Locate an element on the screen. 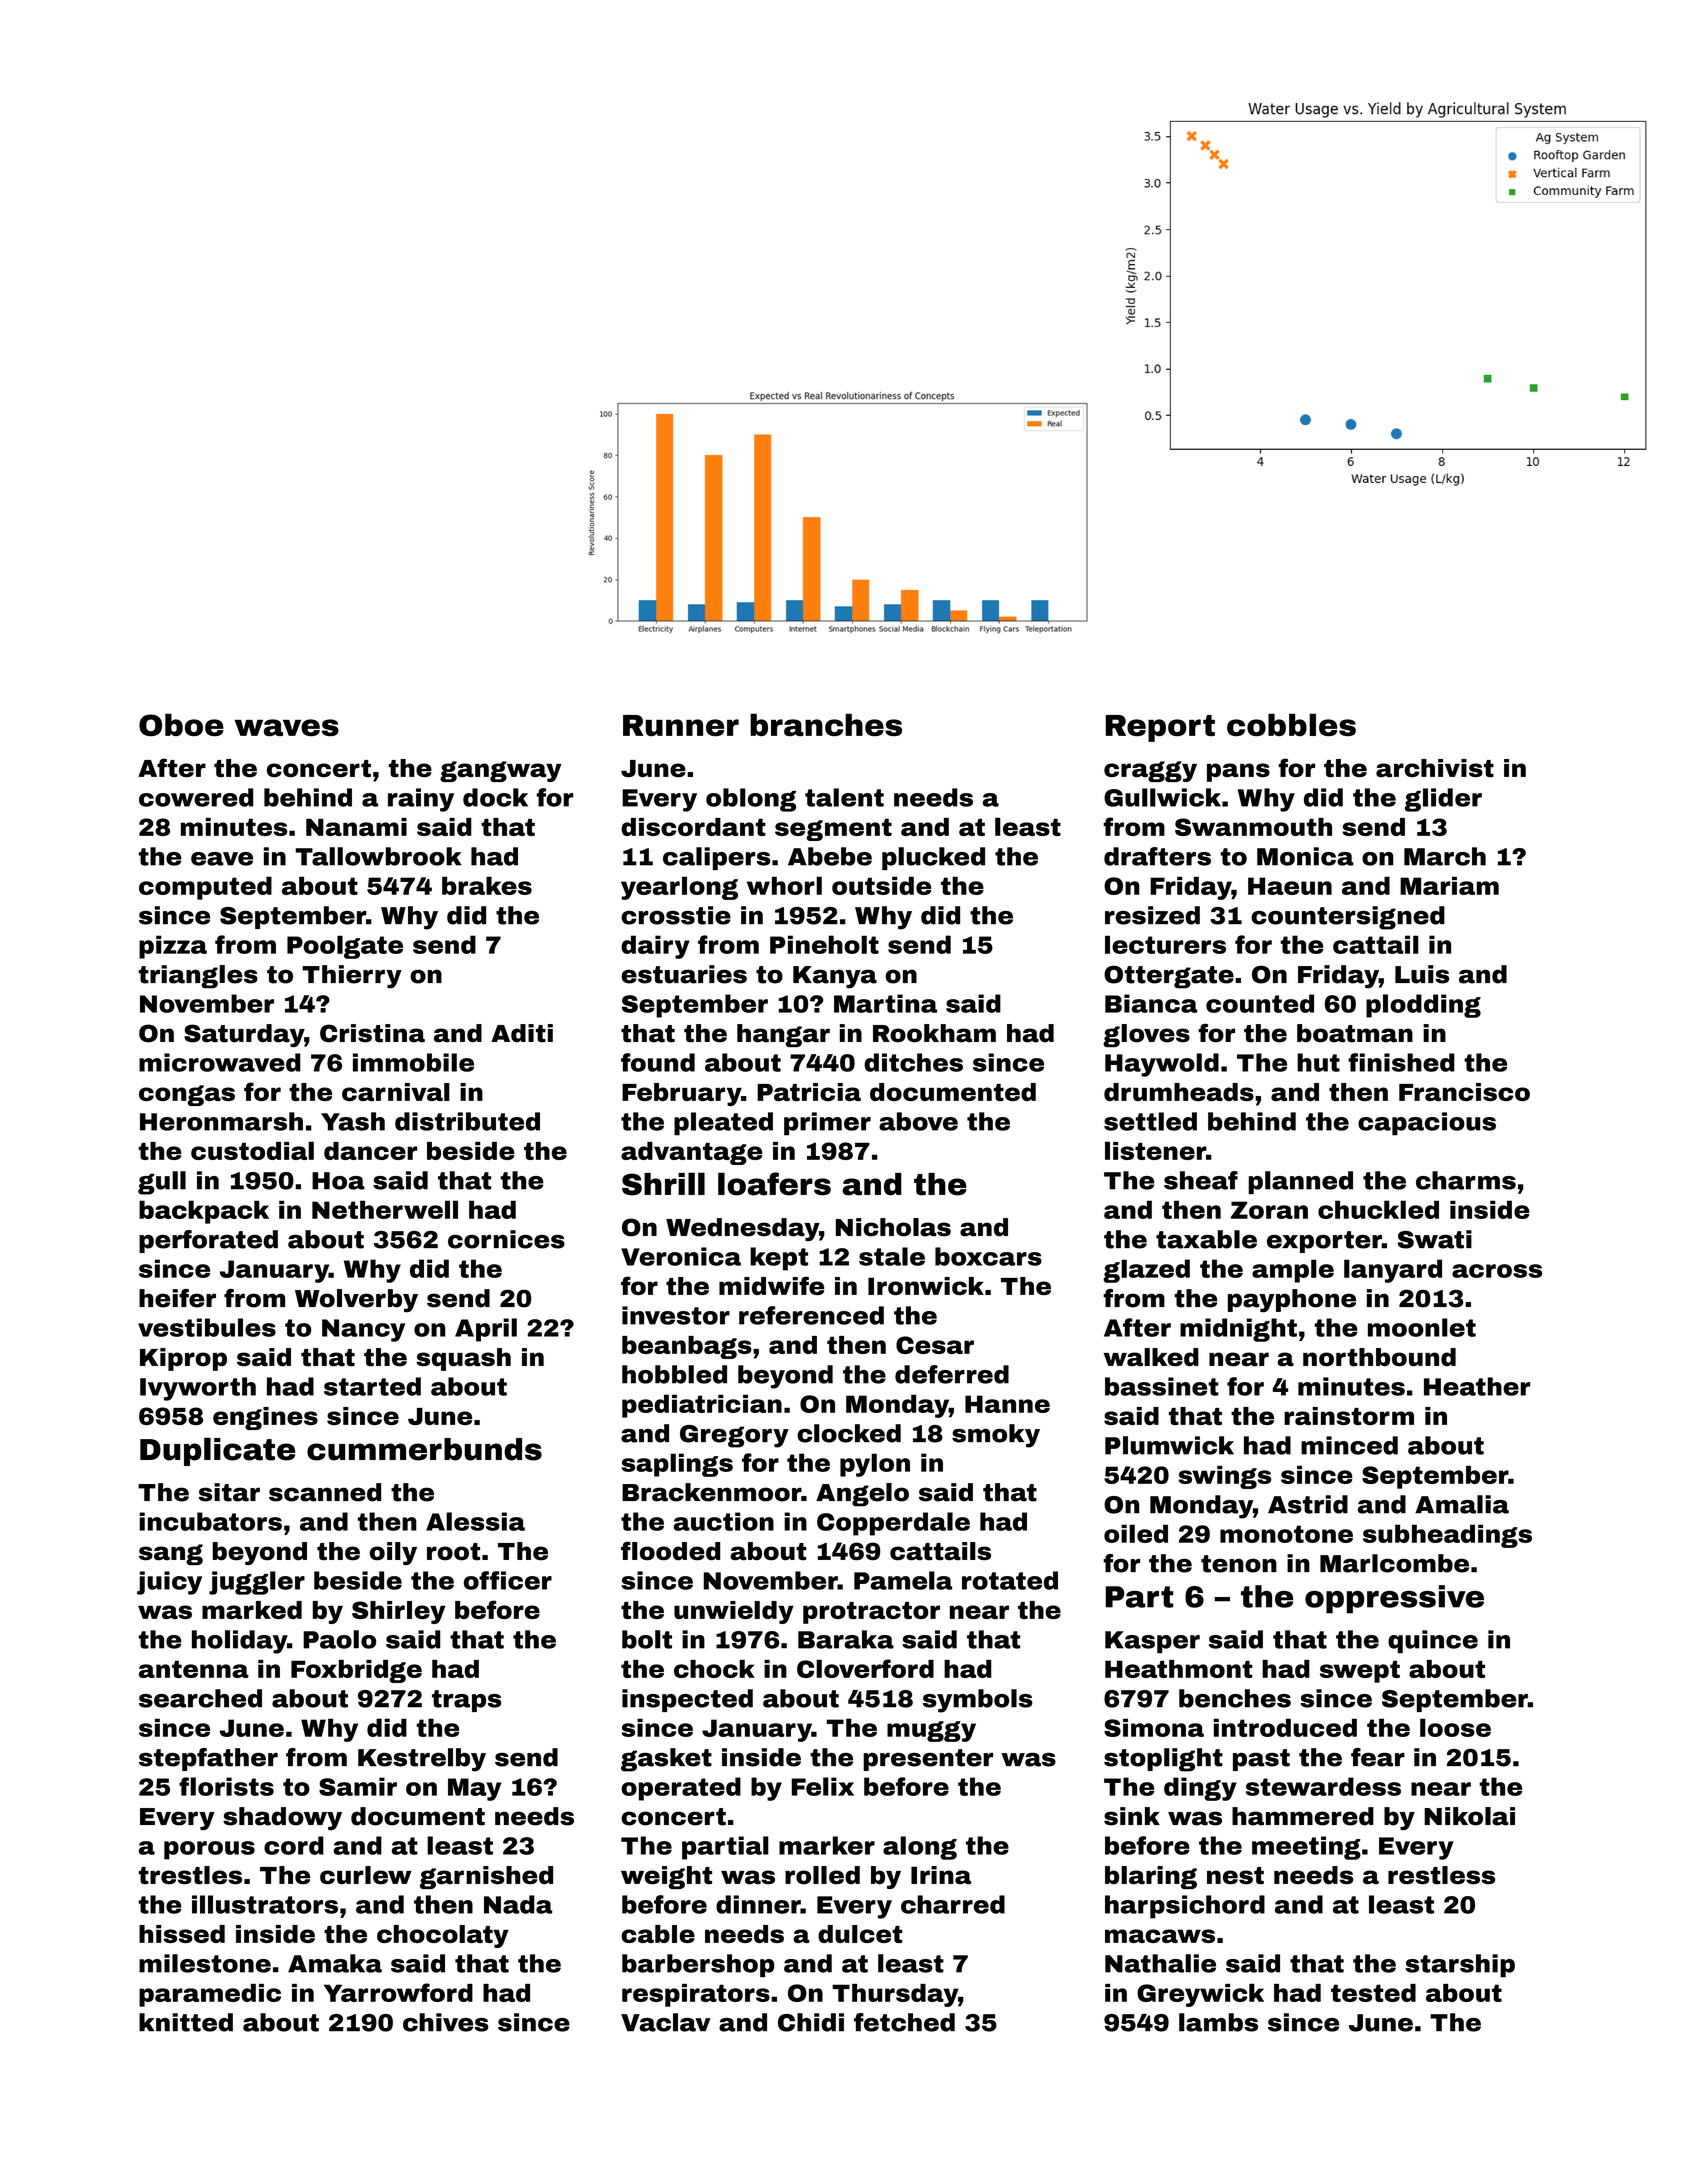  tested is located at coordinates (1373, 1993).
